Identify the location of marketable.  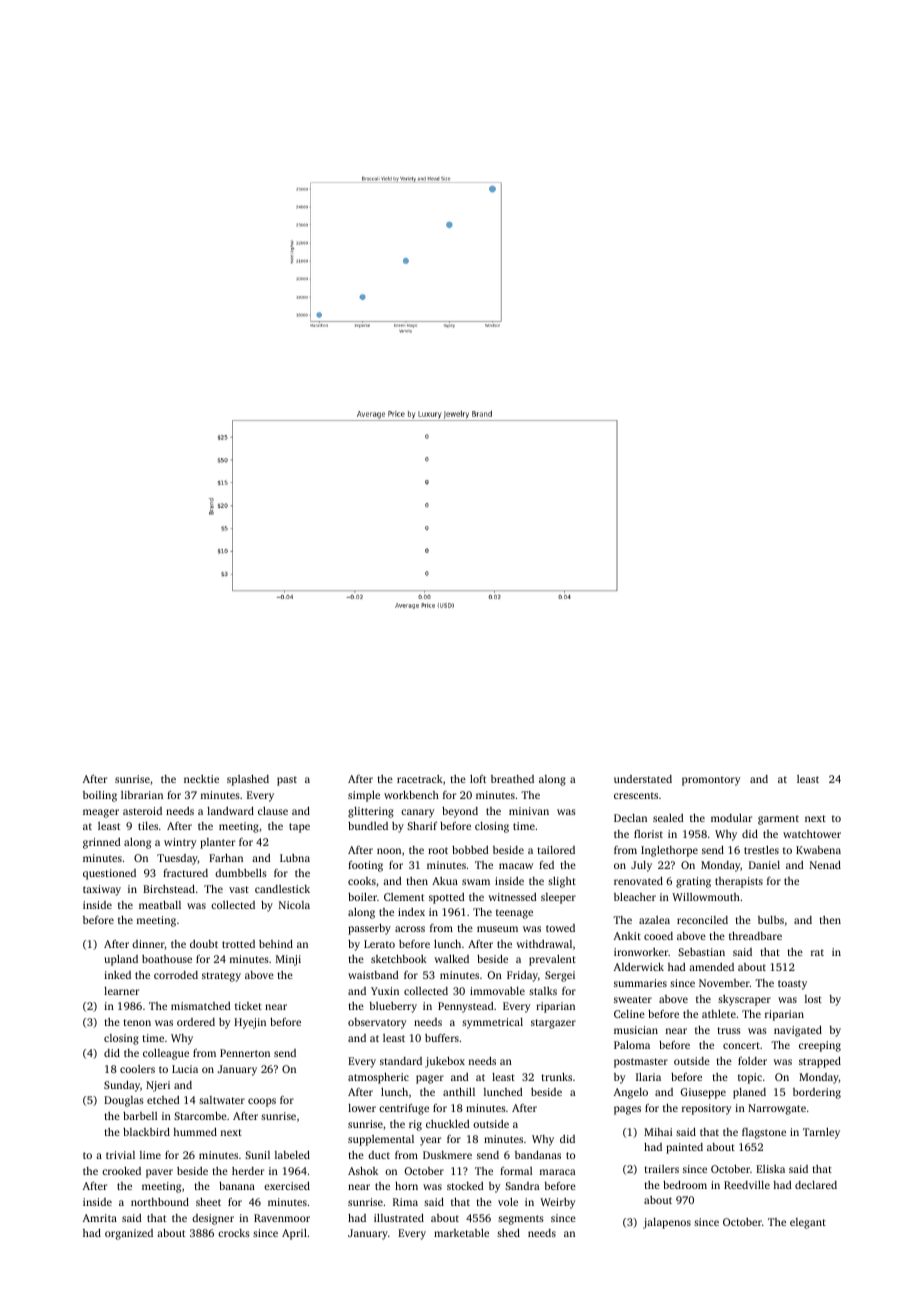
(461, 1233).
